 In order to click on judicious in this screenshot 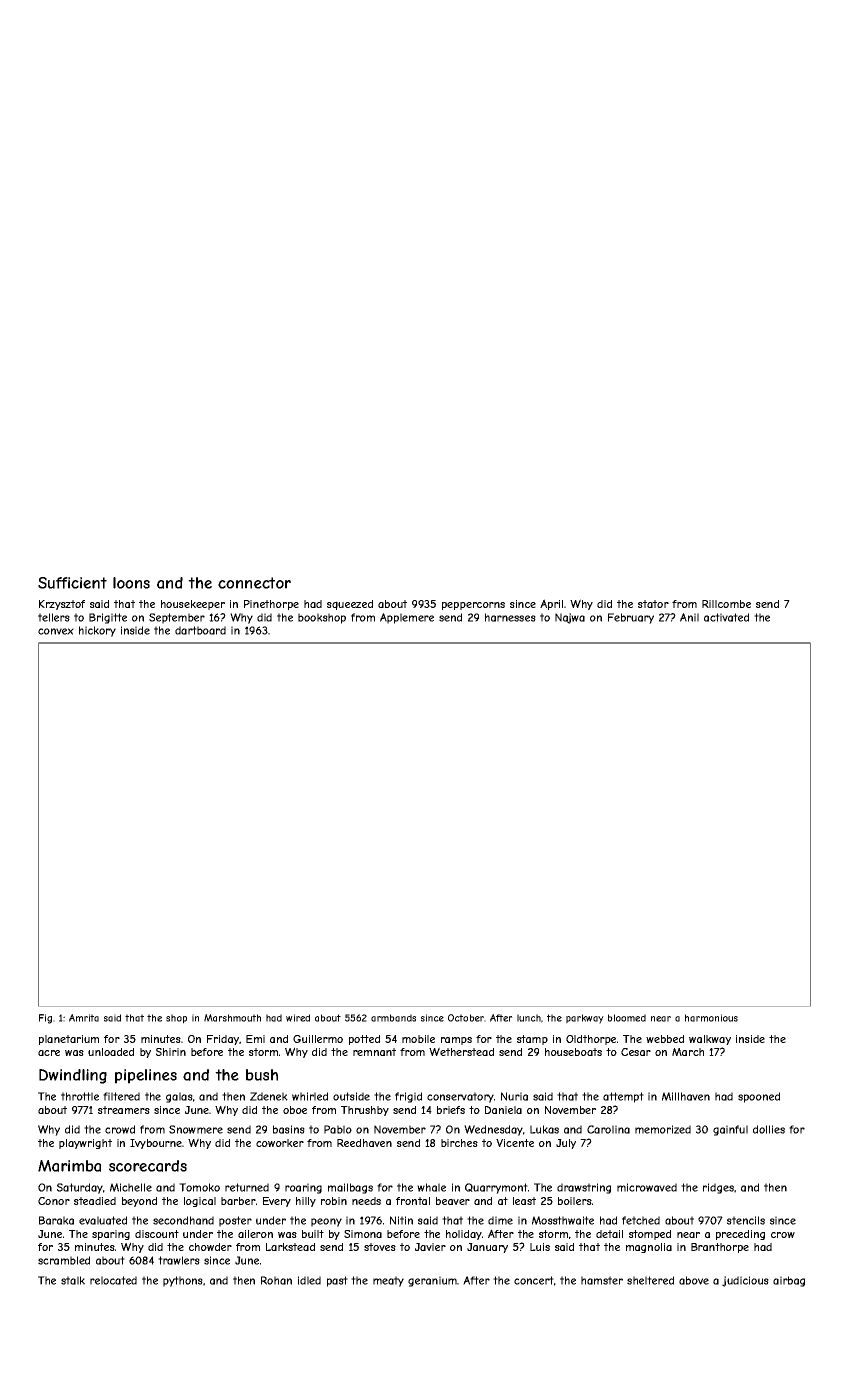, I will do `click(745, 1281)`.
